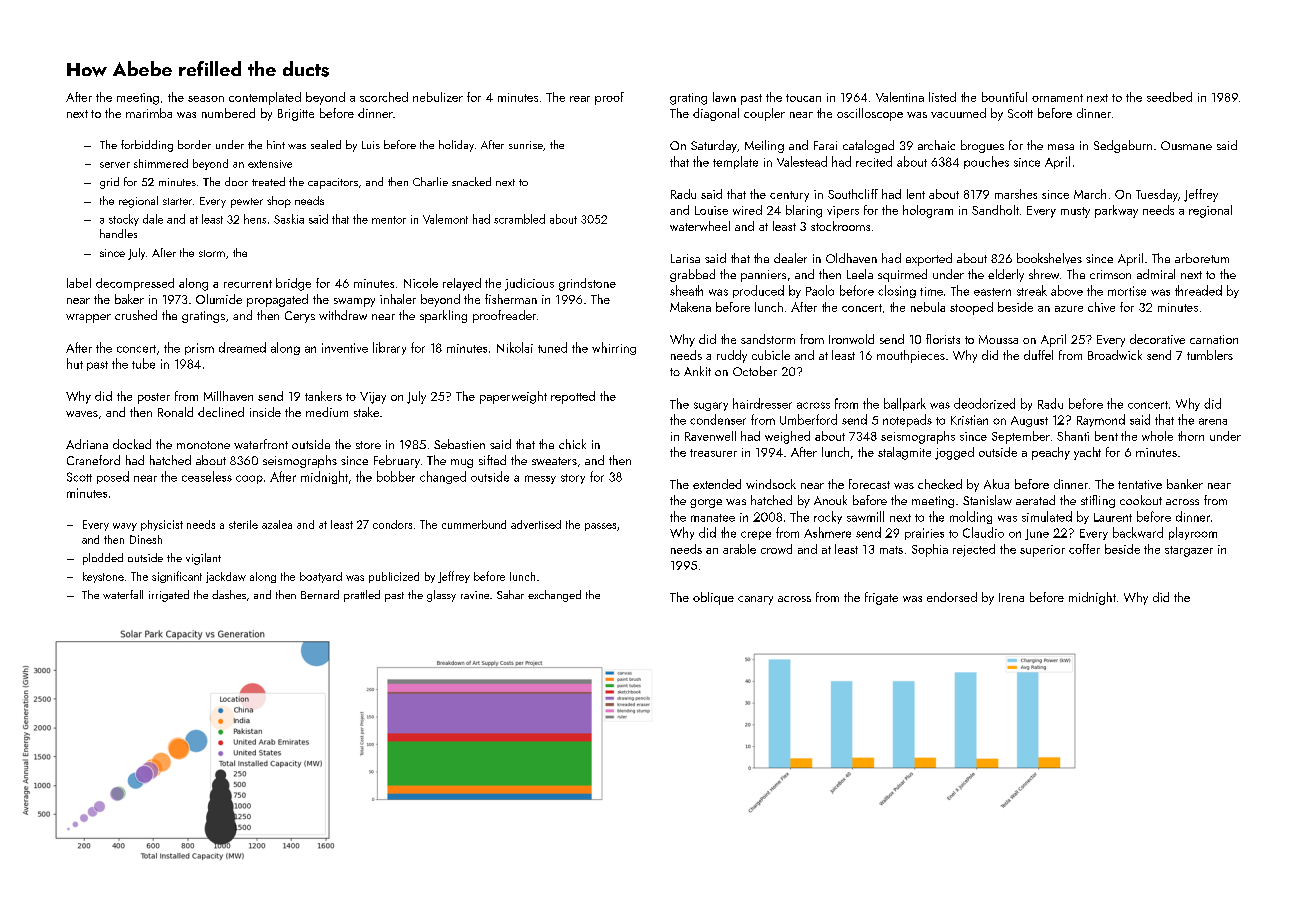 The width and height of the document is (1308, 924). What do you see at coordinates (870, 114) in the document?
I see `oscilloscope` at bounding box center [870, 114].
